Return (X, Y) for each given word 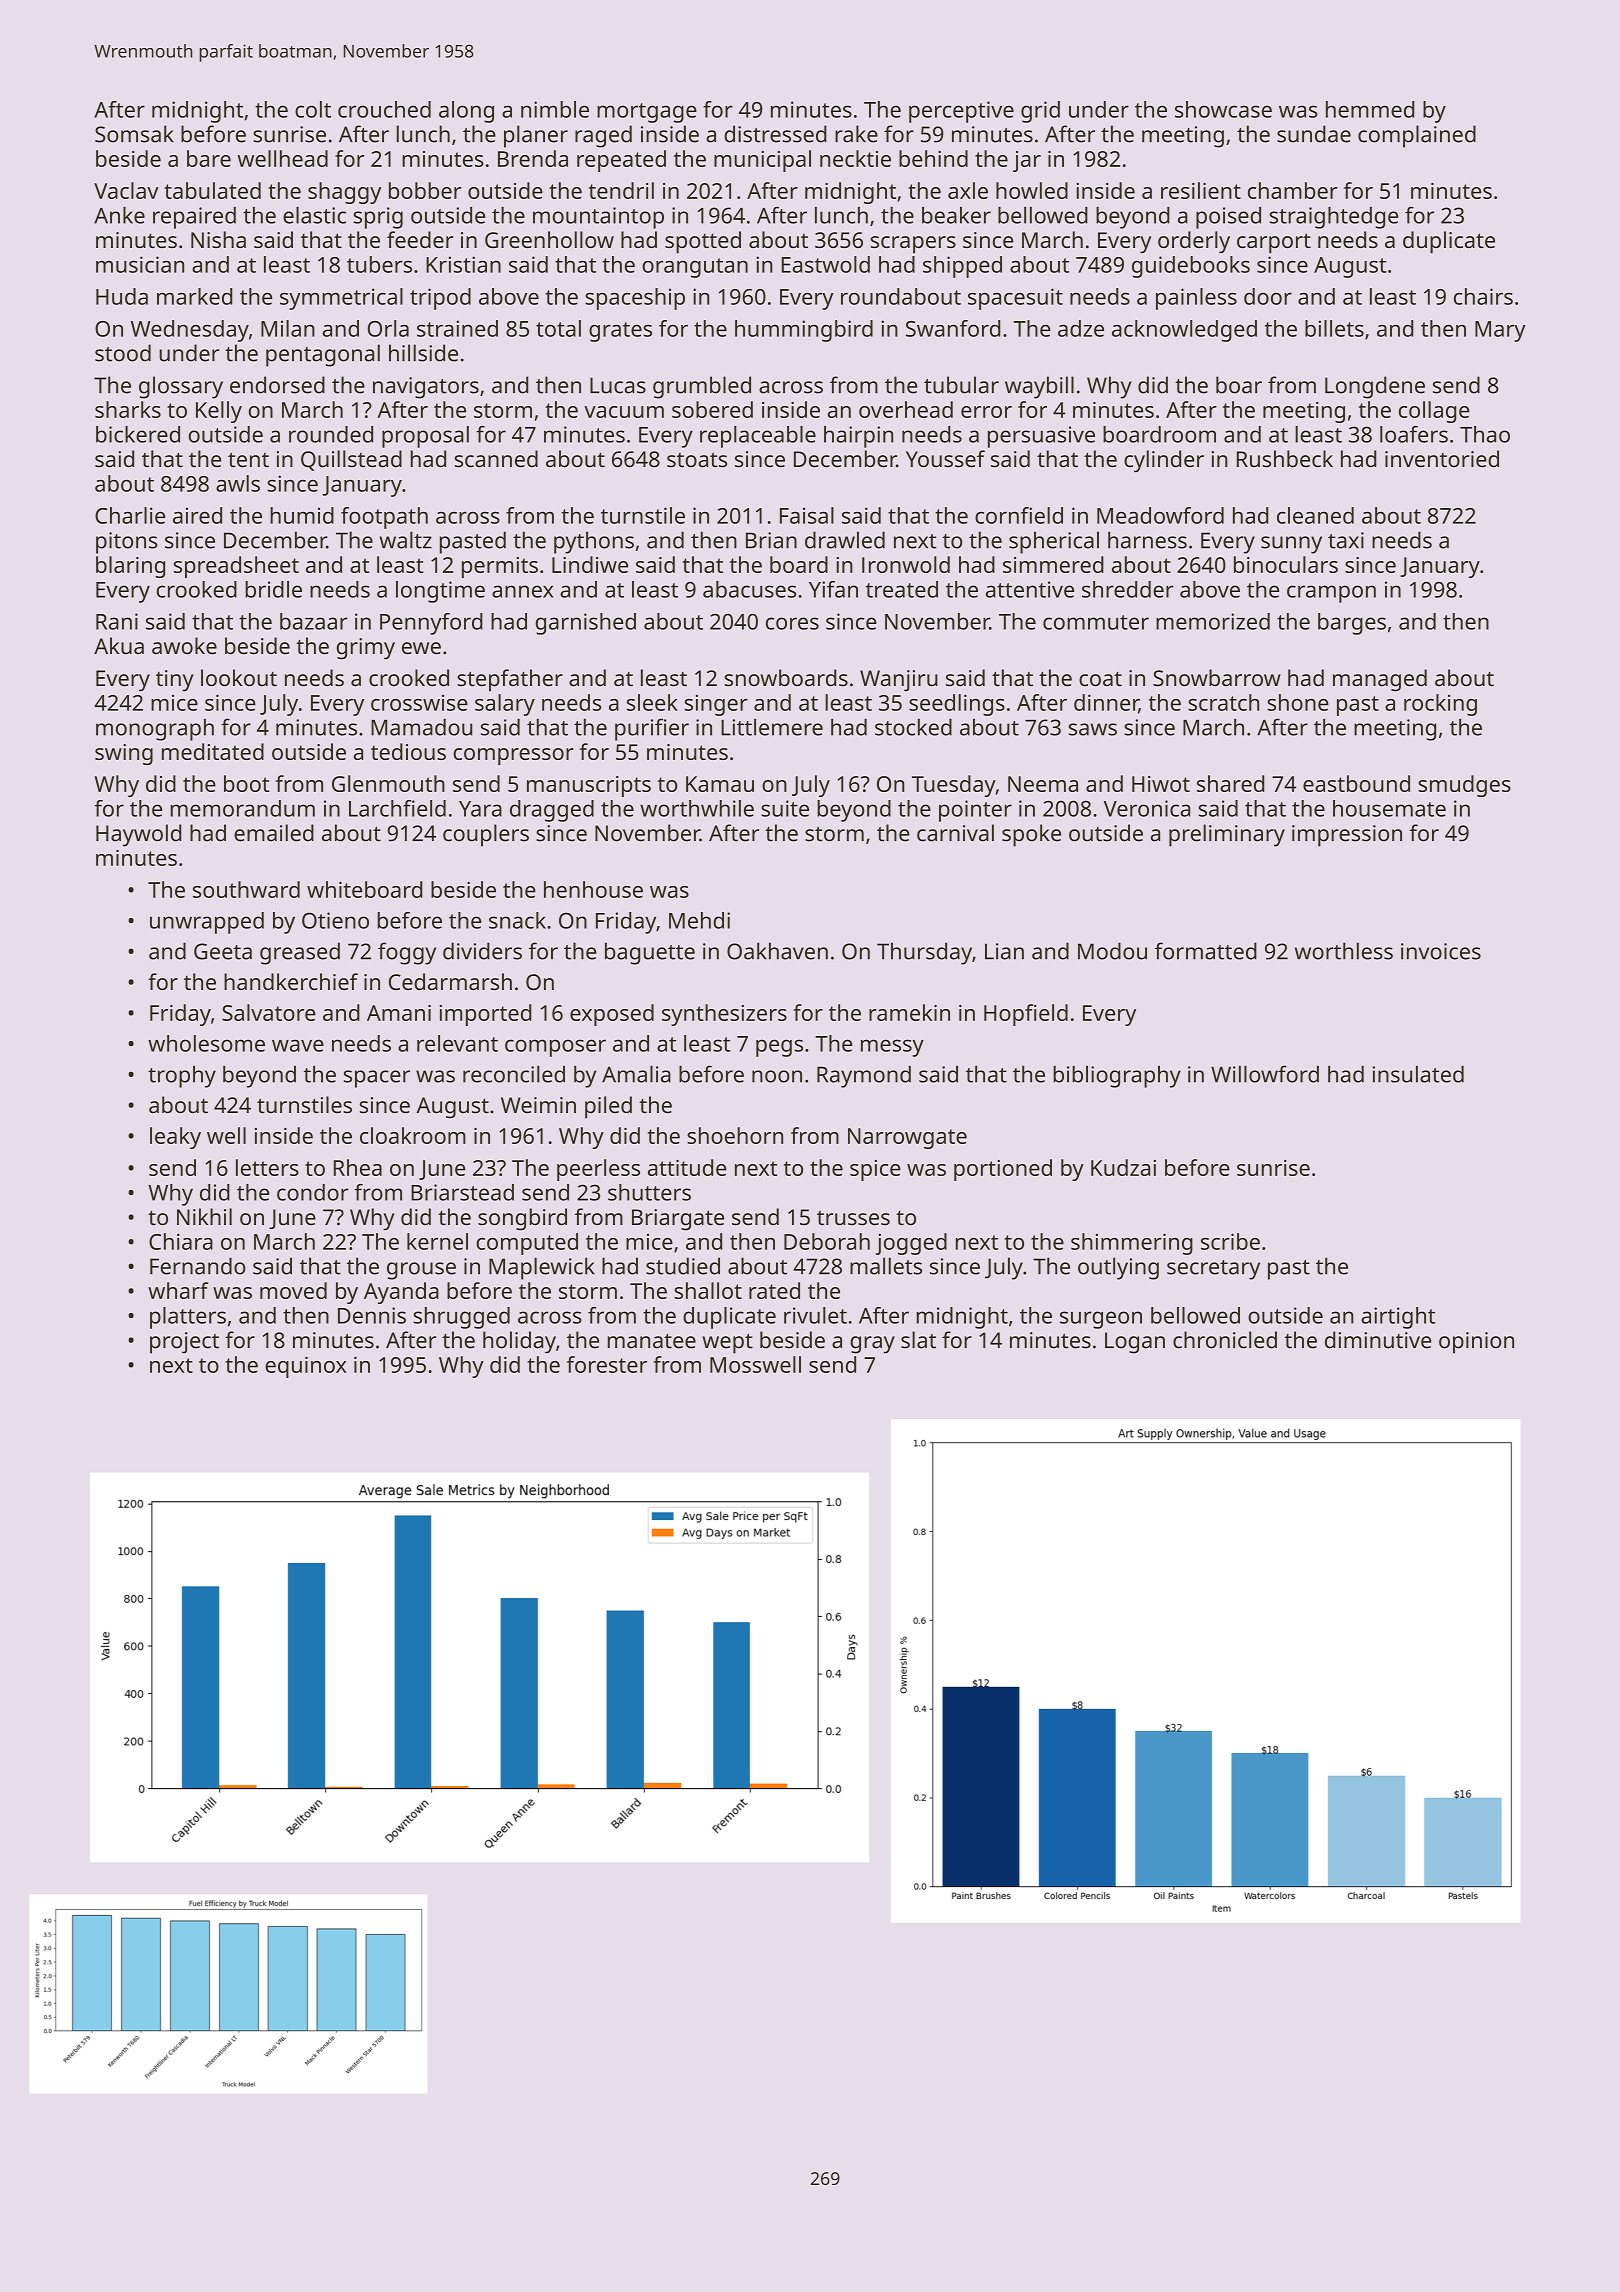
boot (246, 783)
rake (856, 134)
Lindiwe (590, 564)
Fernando (198, 1266)
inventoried (1442, 459)
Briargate (678, 1220)
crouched (384, 109)
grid (1040, 112)
